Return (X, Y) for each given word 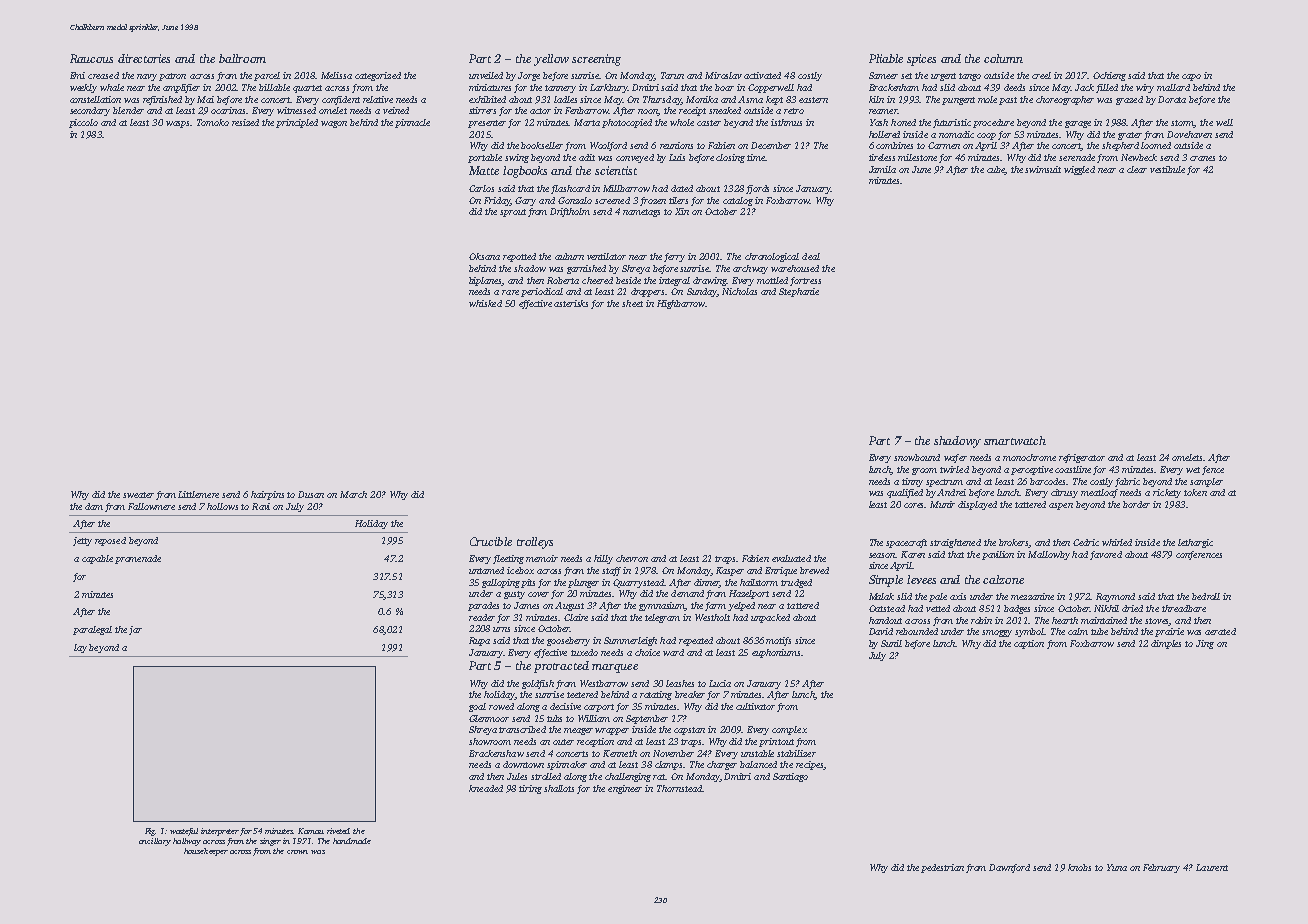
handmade (352, 841)
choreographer (1065, 100)
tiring (530, 789)
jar (135, 630)
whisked (485, 303)
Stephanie (799, 292)
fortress (805, 281)
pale (938, 597)
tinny (912, 482)
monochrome (1029, 457)
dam (94, 506)
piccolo (83, 123)
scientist (616, 170)
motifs (778, 641)
